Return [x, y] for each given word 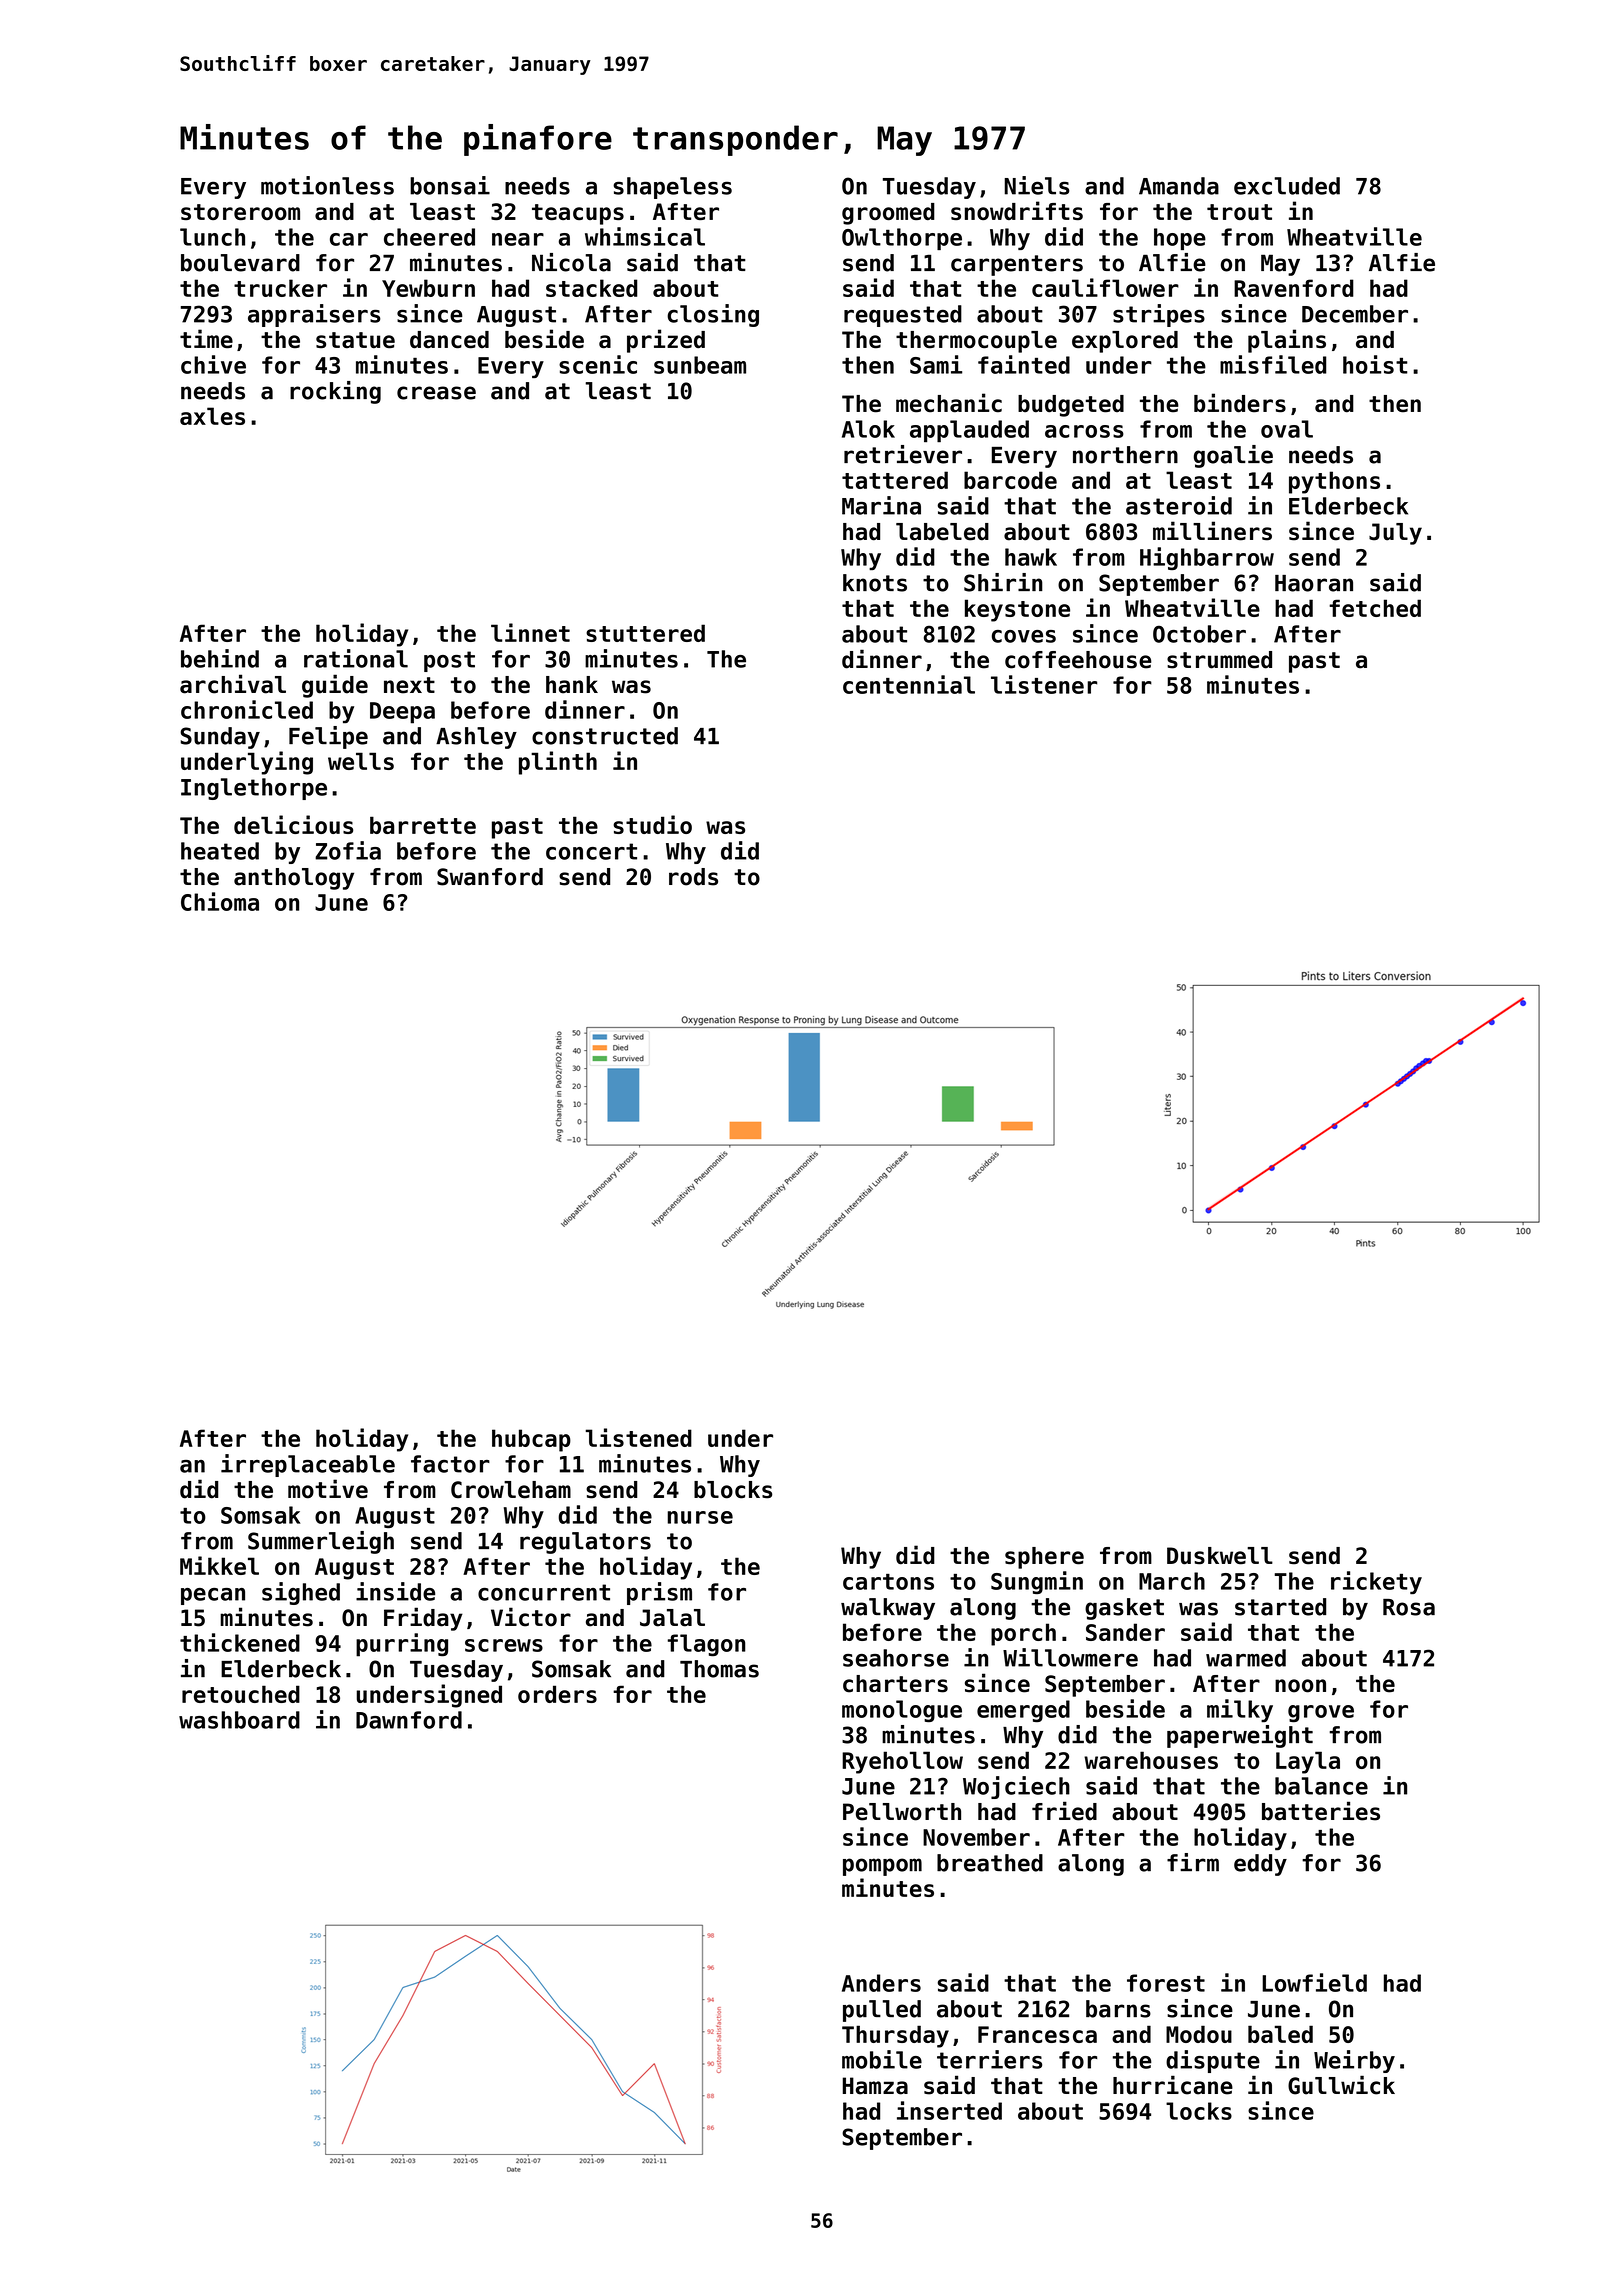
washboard [239, 1720]
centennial [909, 684]
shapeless [672, 188]
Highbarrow [1207, 558]
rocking [335, 392]
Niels [1037, 185]
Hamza [875, 2086]
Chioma [220, 901]
